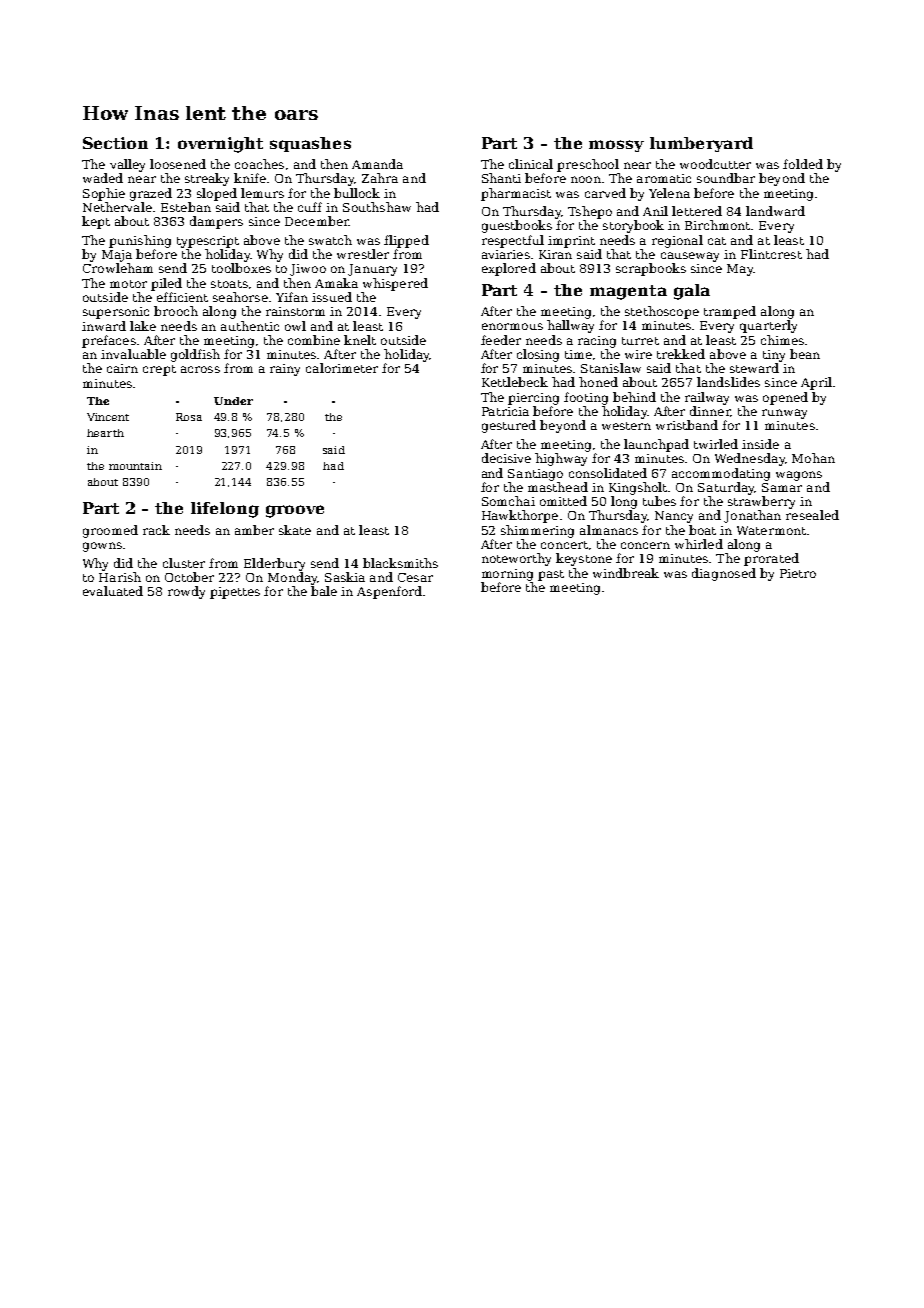  What do you see at coordinates (616, 146) in the screenshot?
I see `mossy` at bounding box center [616, 146].
